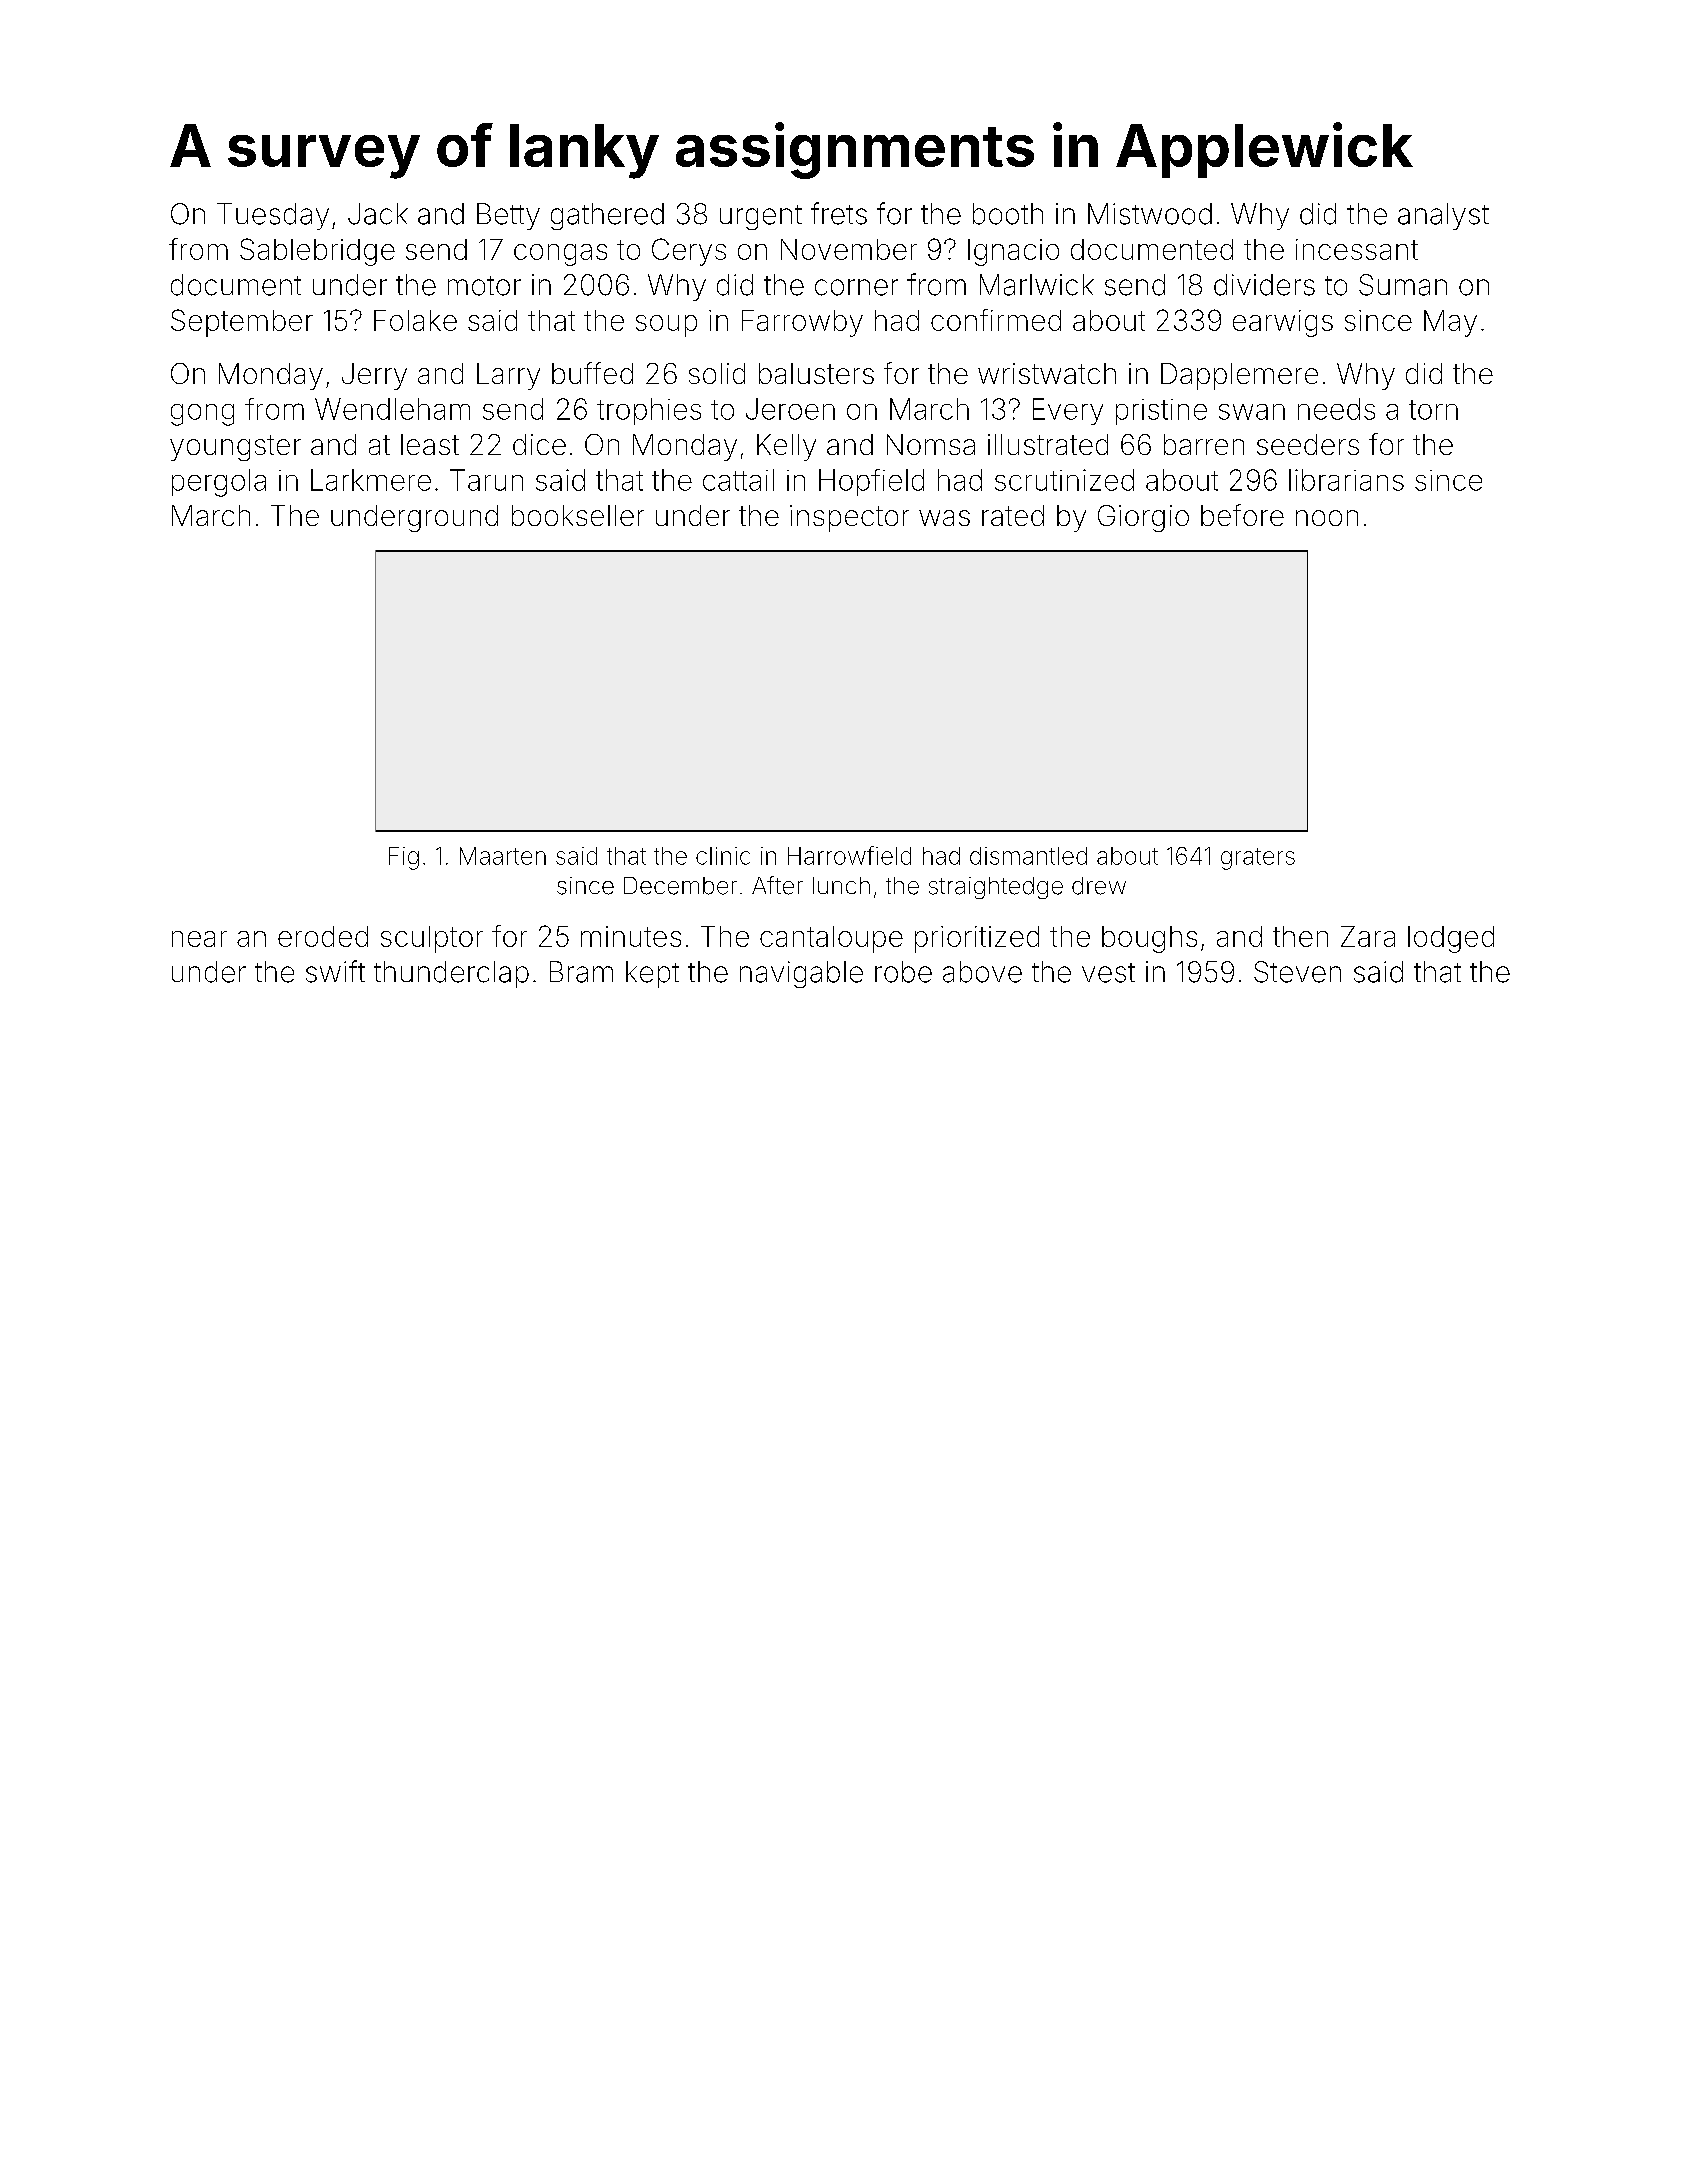 The image size is (1683, 2178). What do you see at coordinates (849, 518) in the document?
I see `inspector` at bounding box center [849, 518].
